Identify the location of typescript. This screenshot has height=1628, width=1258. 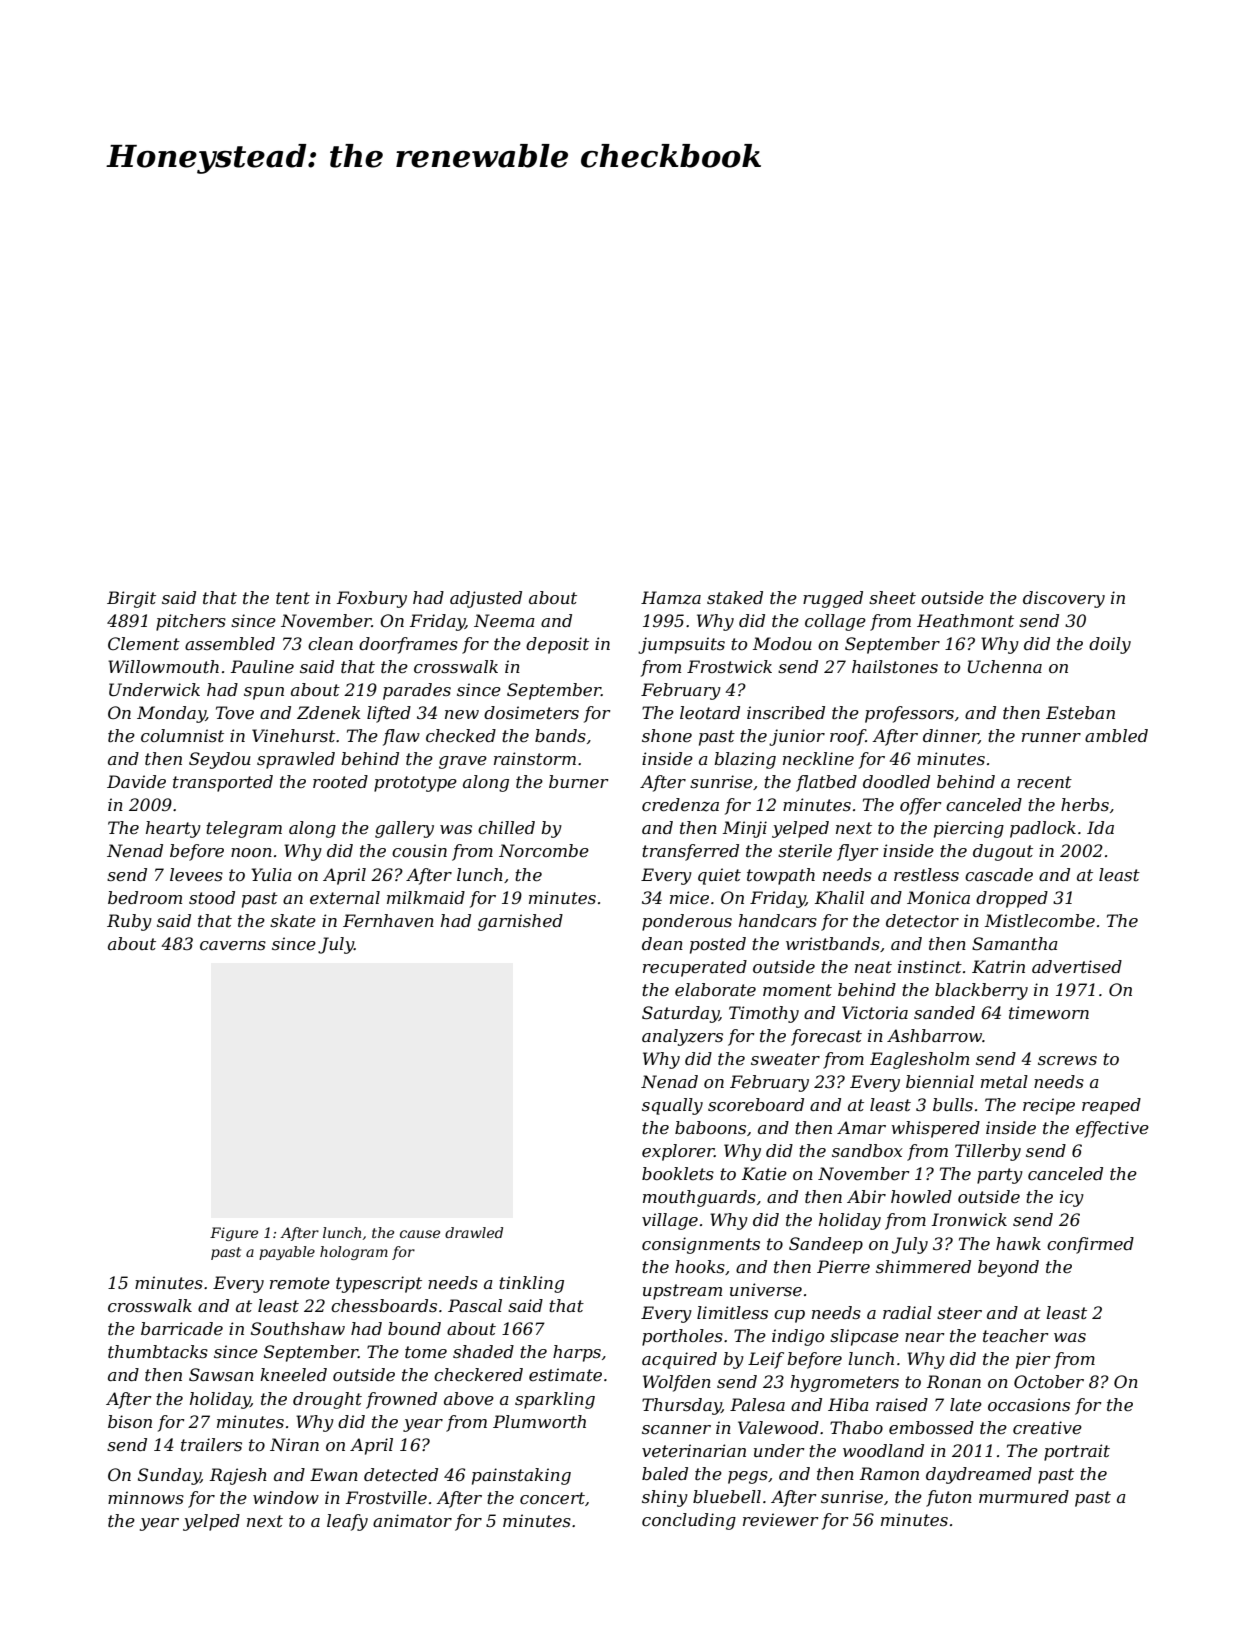
(379, 1284).
